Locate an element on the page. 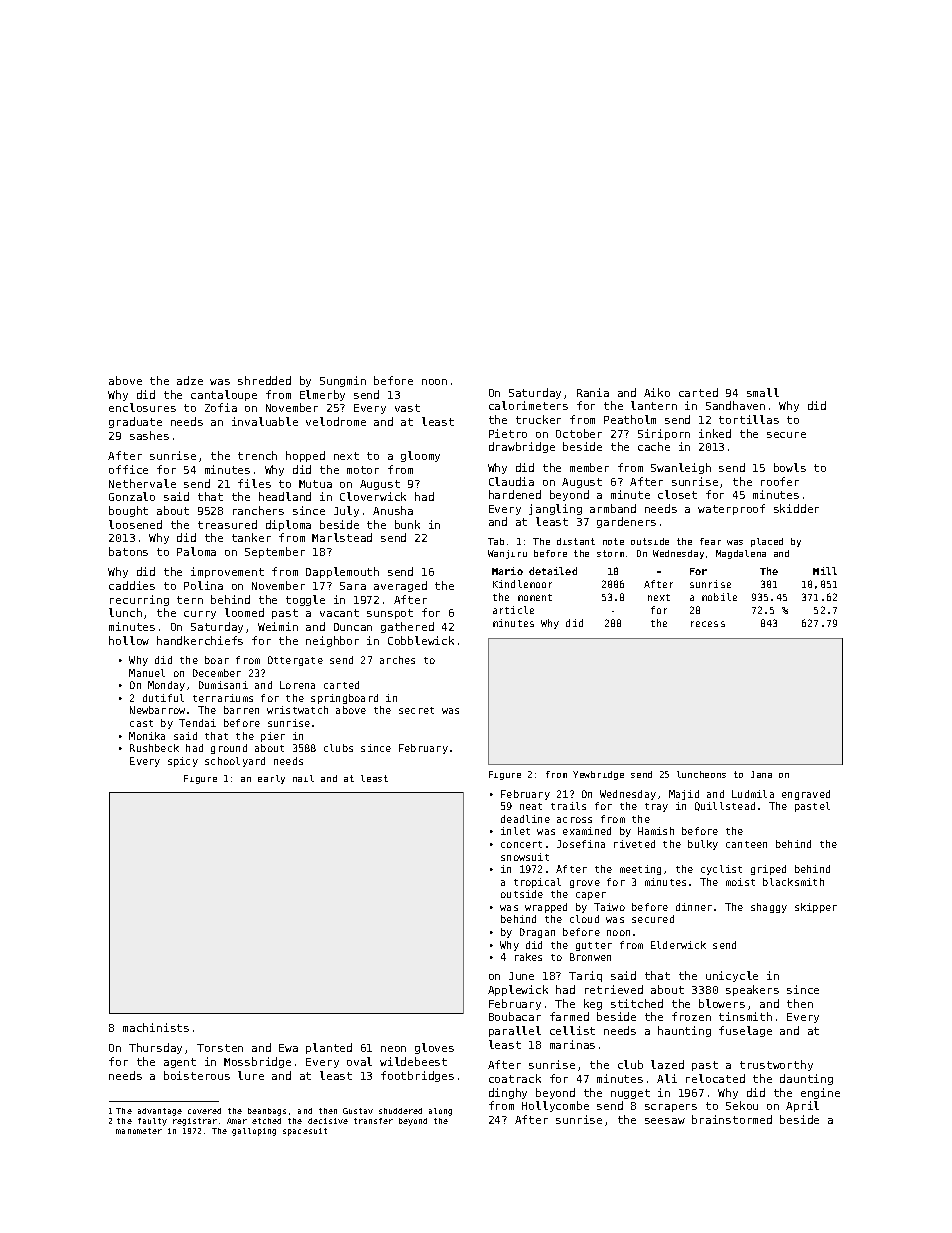  along is located at coordinates (440, 1112).
